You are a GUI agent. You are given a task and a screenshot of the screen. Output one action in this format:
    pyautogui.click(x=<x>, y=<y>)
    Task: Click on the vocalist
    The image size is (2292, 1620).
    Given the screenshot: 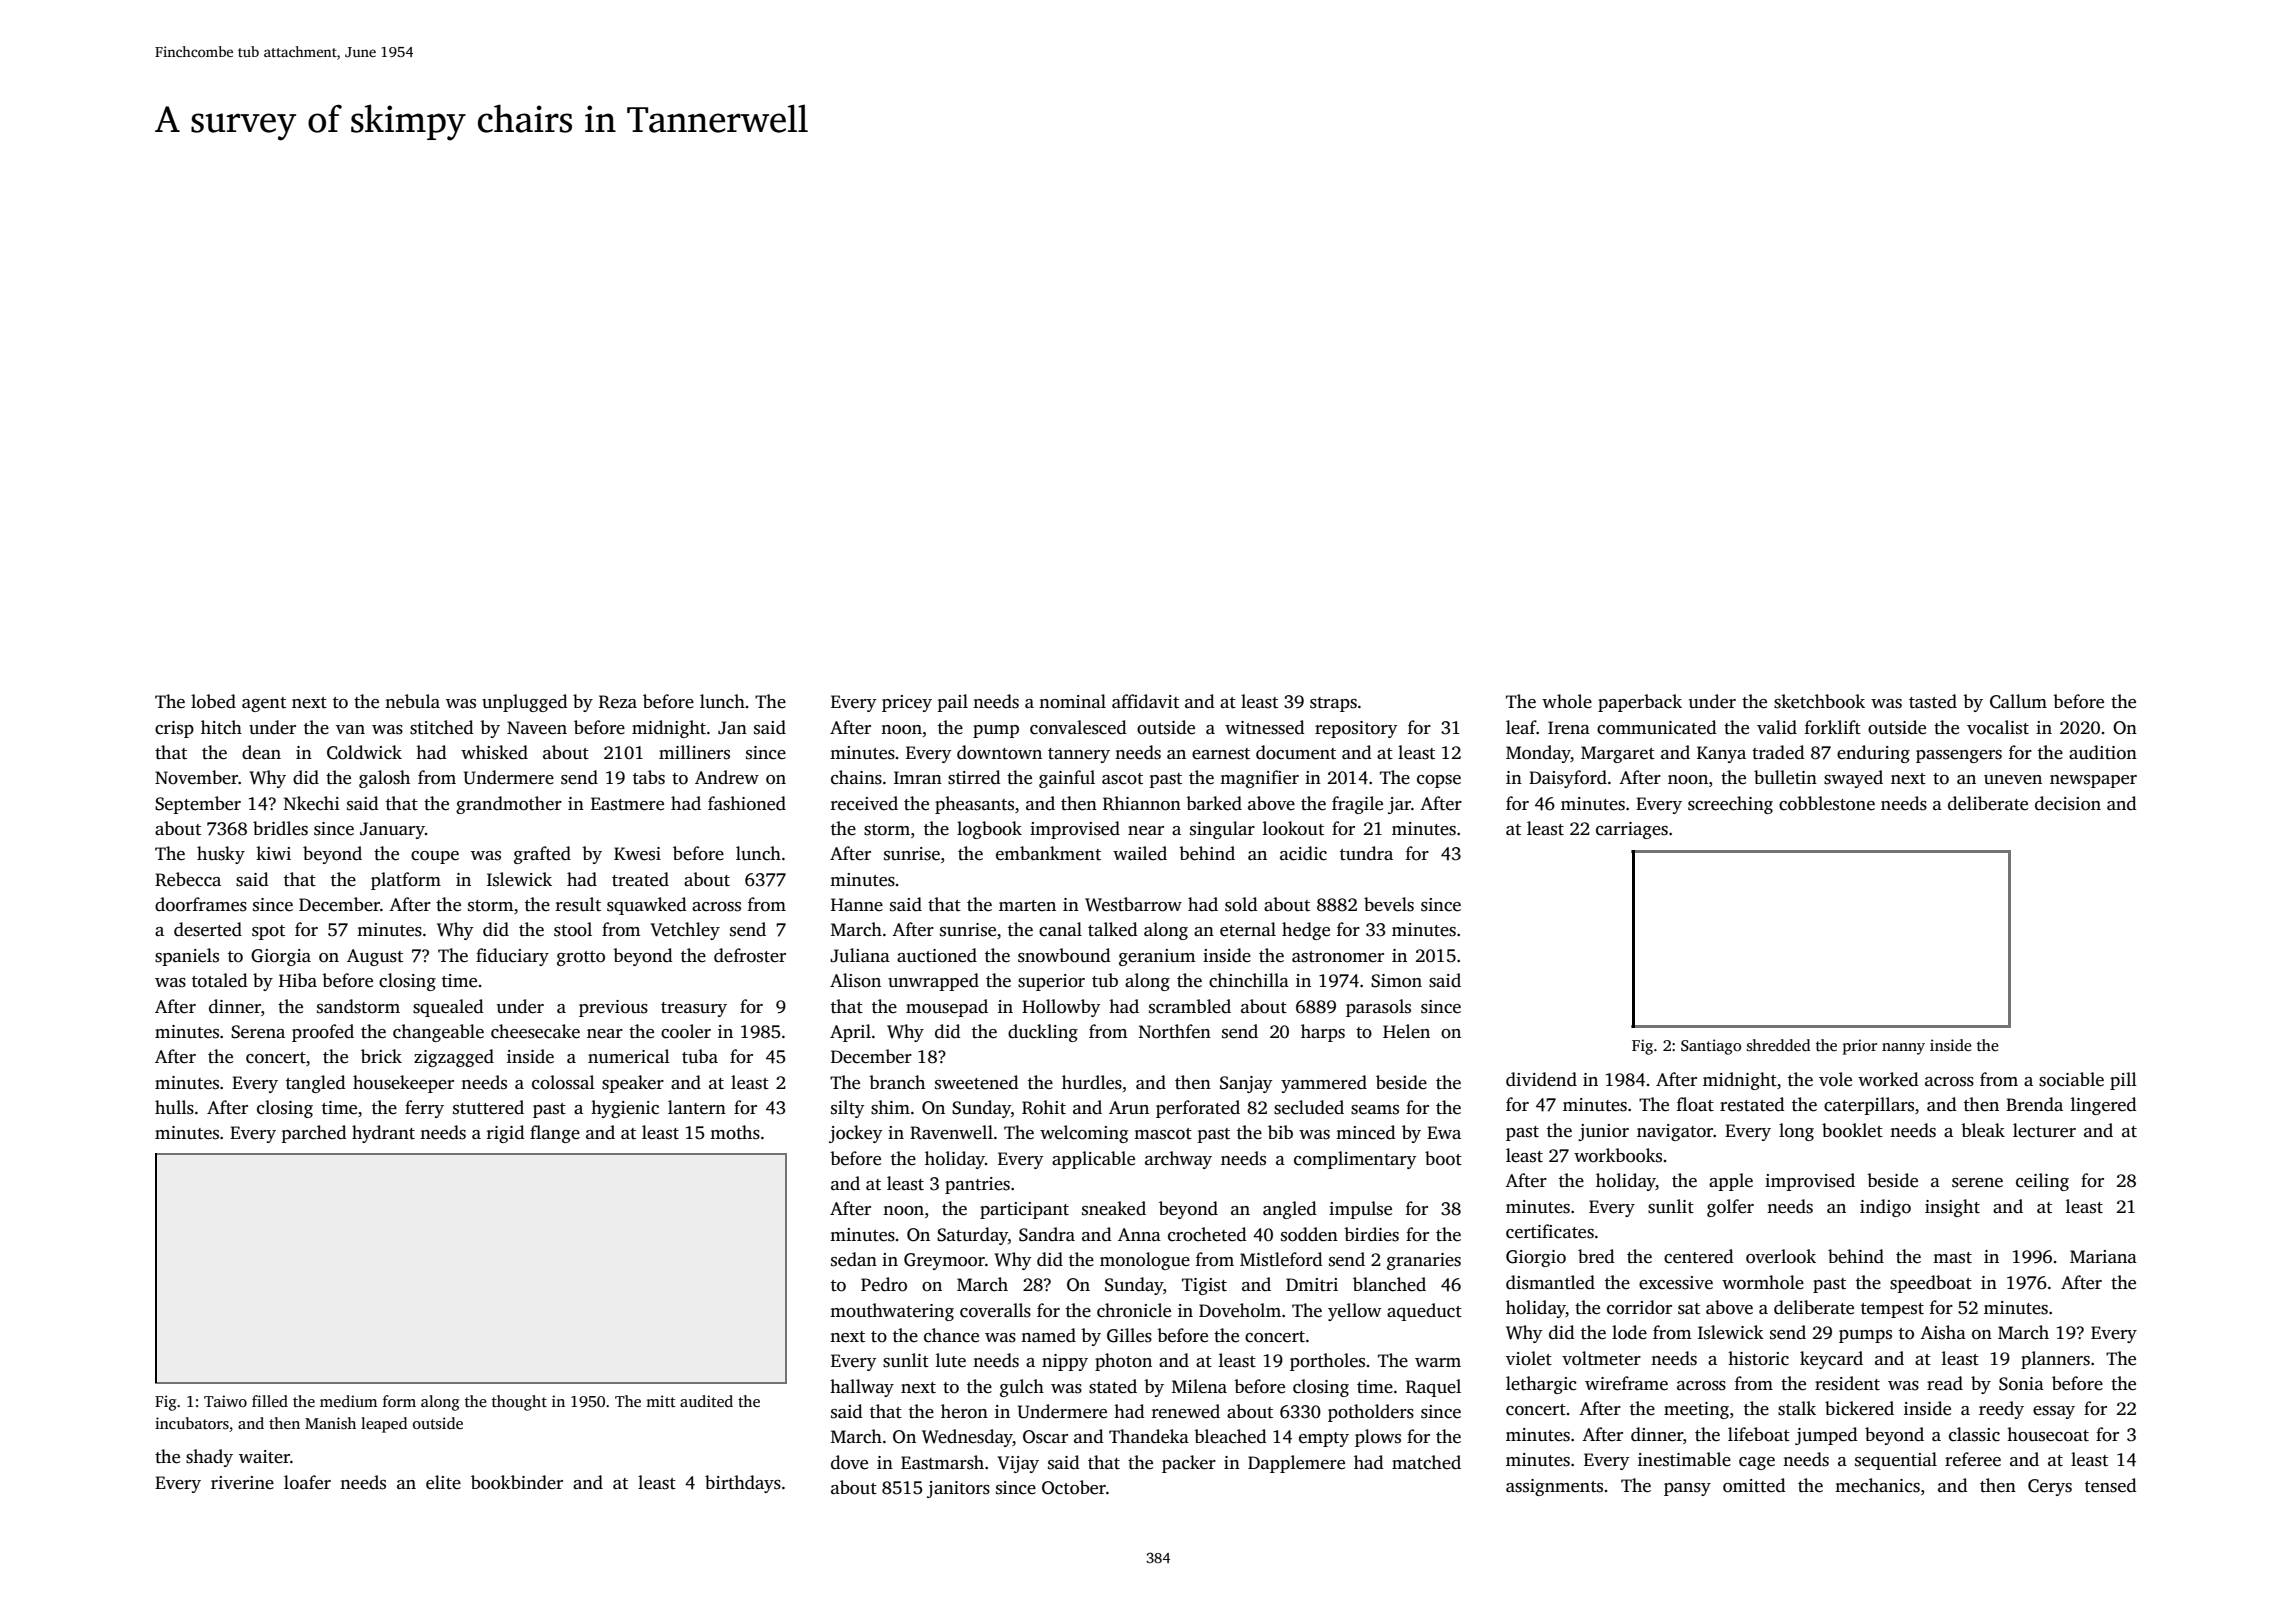 What is the action you would take?
    pyautogui.click(x=1998, y=727)
